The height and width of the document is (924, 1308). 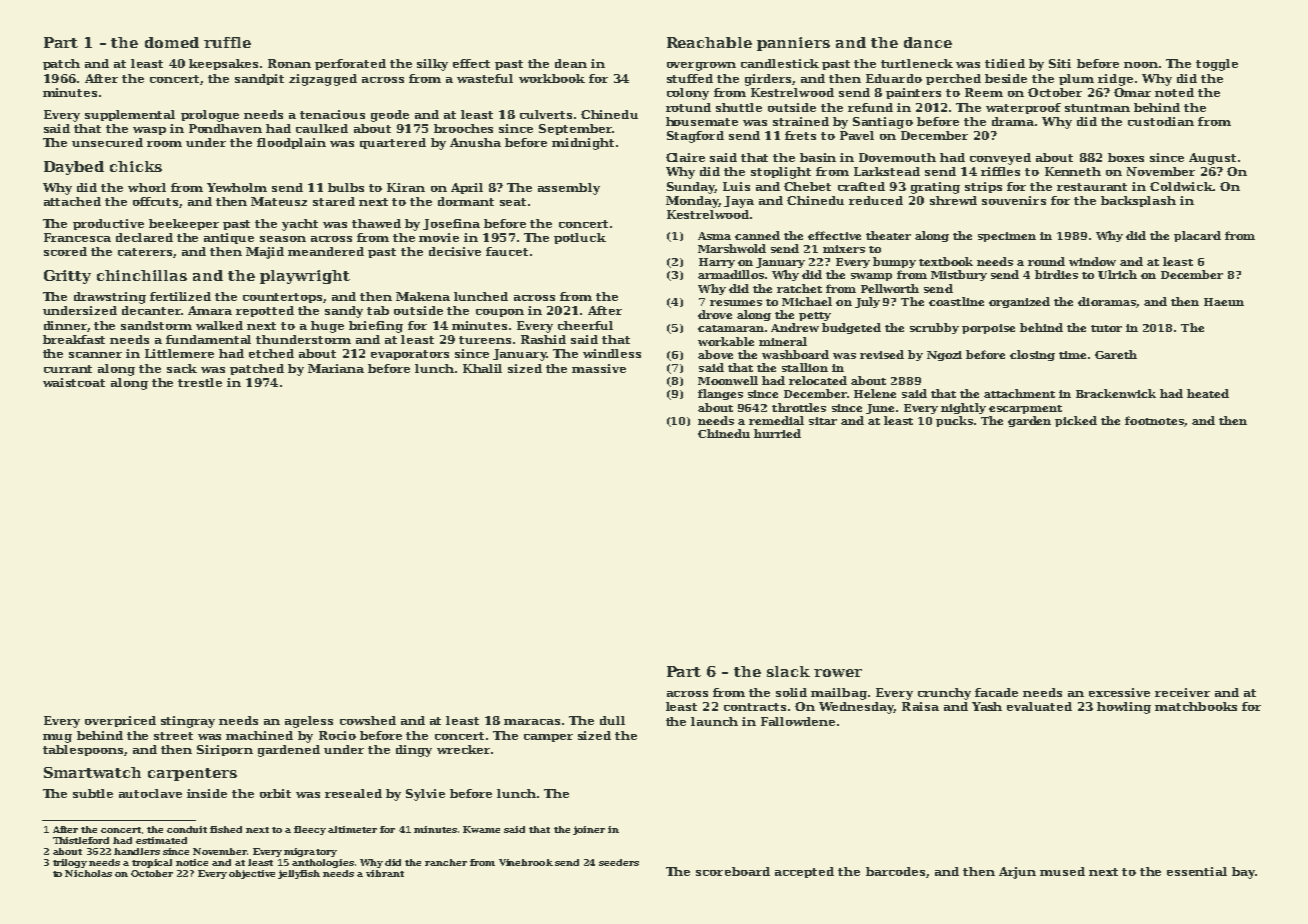 What do you see at coordinates (172, 42) in the document?
I see `domed` at bounding box center [172, 42].
